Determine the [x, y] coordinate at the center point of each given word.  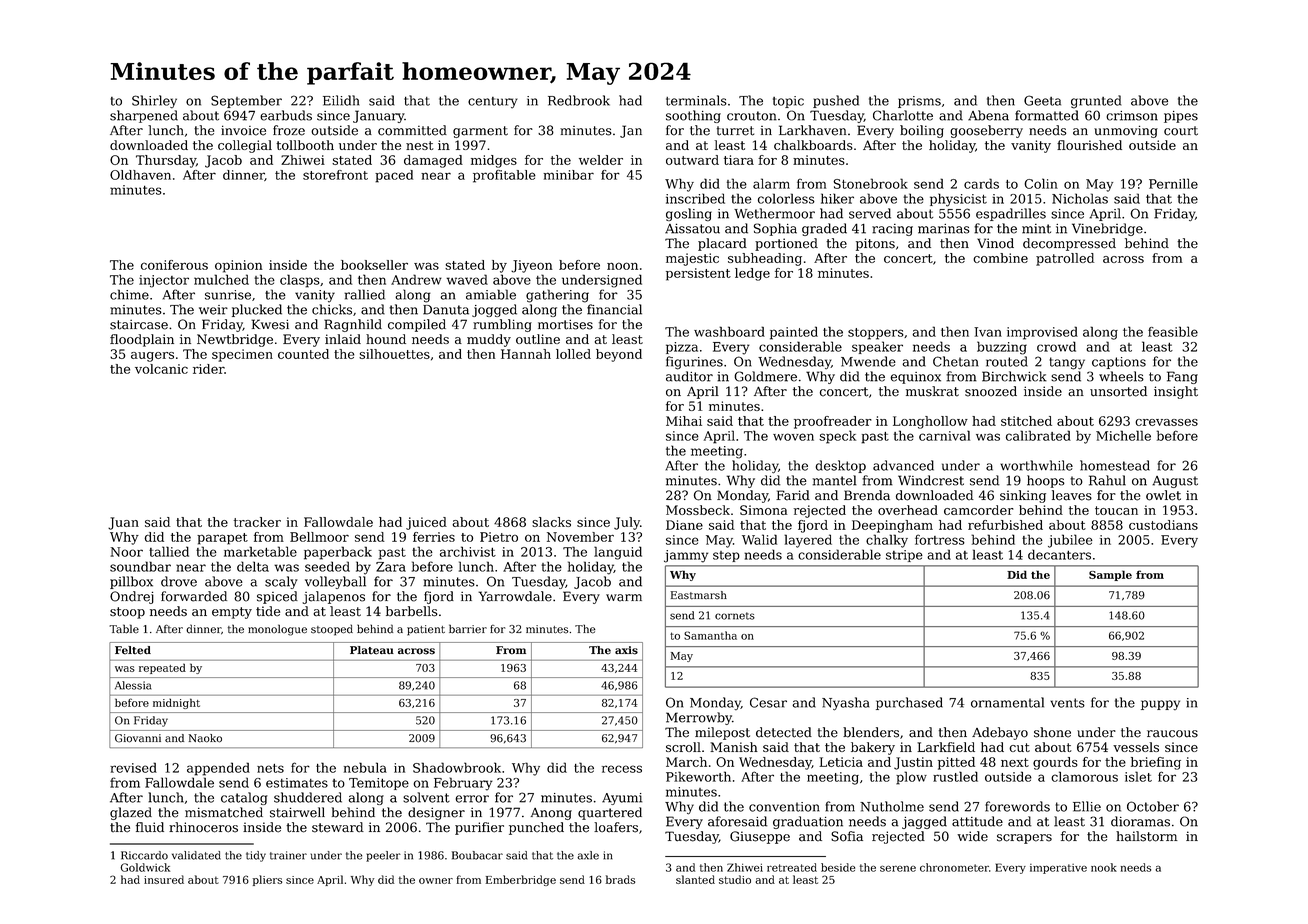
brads [620, 879]
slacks [551, 522]
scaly [281, 582]
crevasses [1166, 422]
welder [601, 160]
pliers [267, 880]
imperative [1058, 869]
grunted [1096, 102]
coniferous [174, 265]
